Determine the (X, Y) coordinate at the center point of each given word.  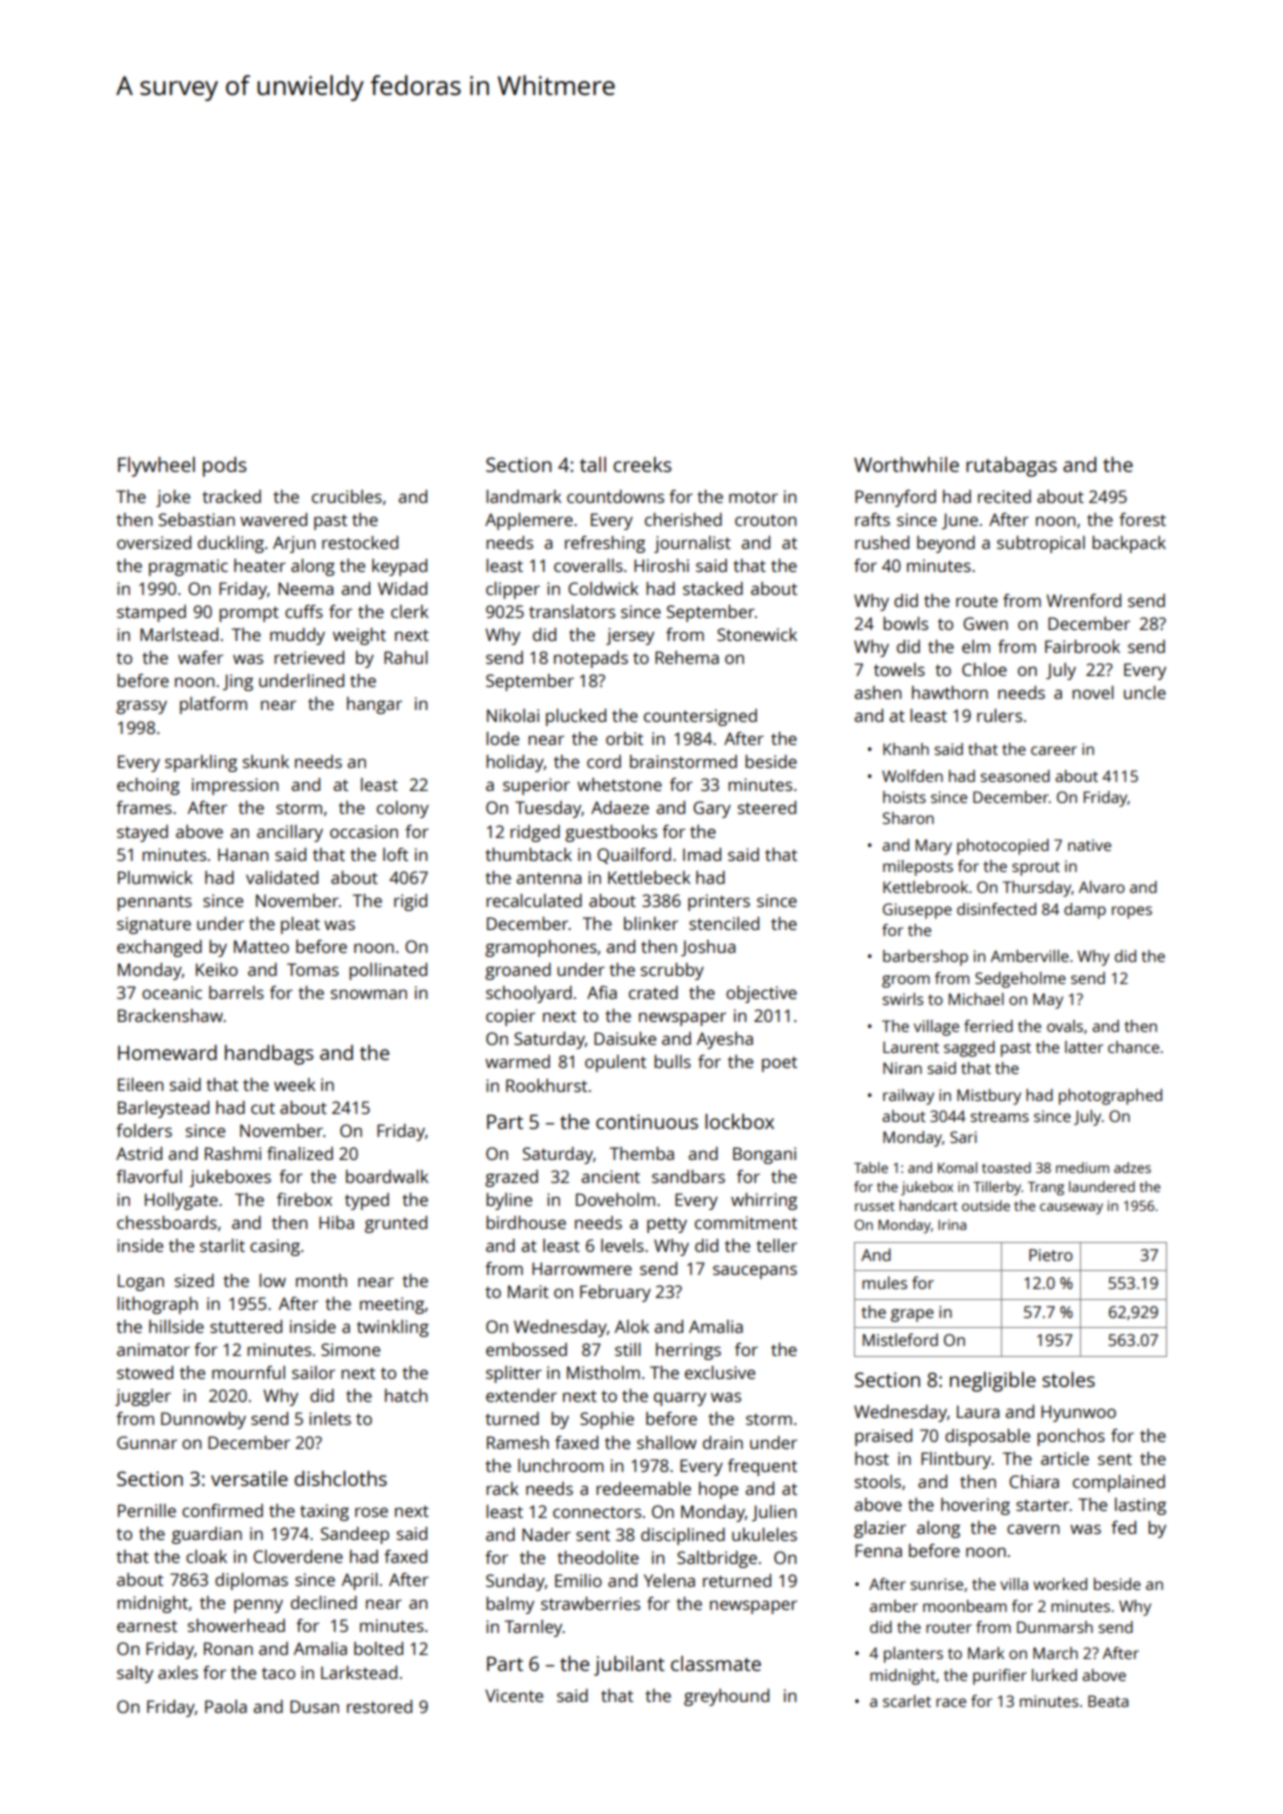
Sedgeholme (1020, 980)
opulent (615, 1063)
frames (144, 807)
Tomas (313, 969)
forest (1142, 519)
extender (521, 1395)
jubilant (629, 1666)
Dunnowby (203, 1420)
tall (593, 464)
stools (878, 1481)
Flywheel (156, 467)
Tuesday (548, 809)
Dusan (314, 1706)
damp (1085, 911)
